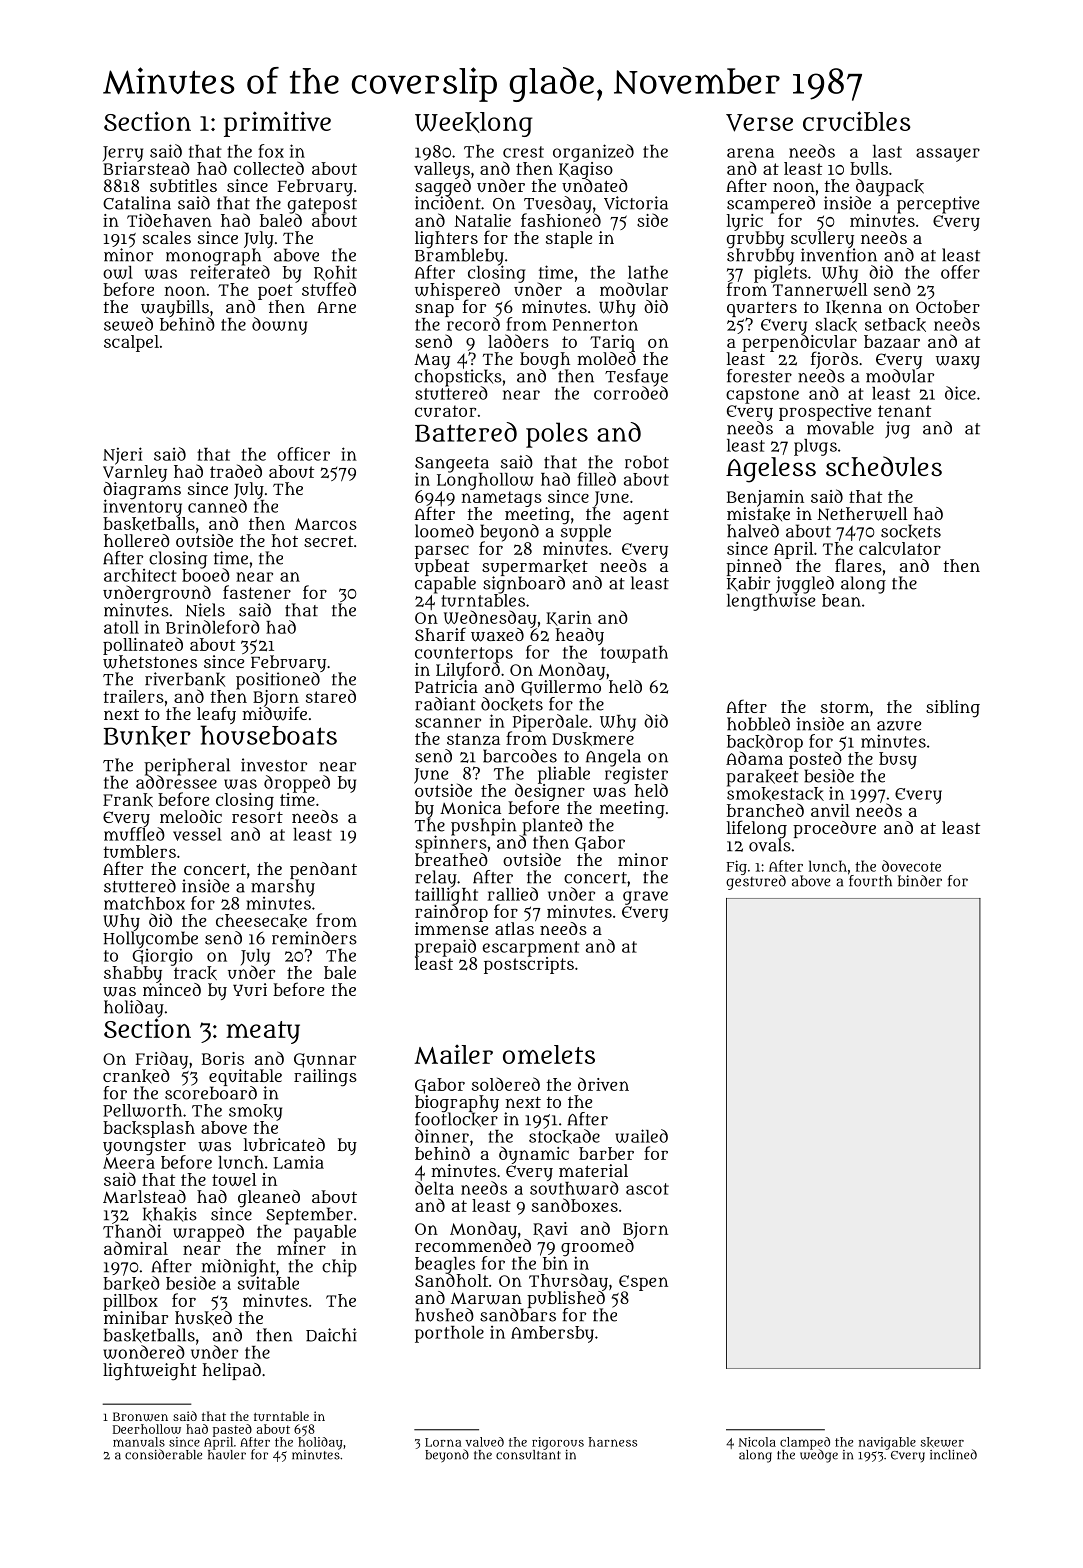  What do you see at coordinates (440, 634) in the document?
I see `Sharif` at bounding box center [440, 634].
